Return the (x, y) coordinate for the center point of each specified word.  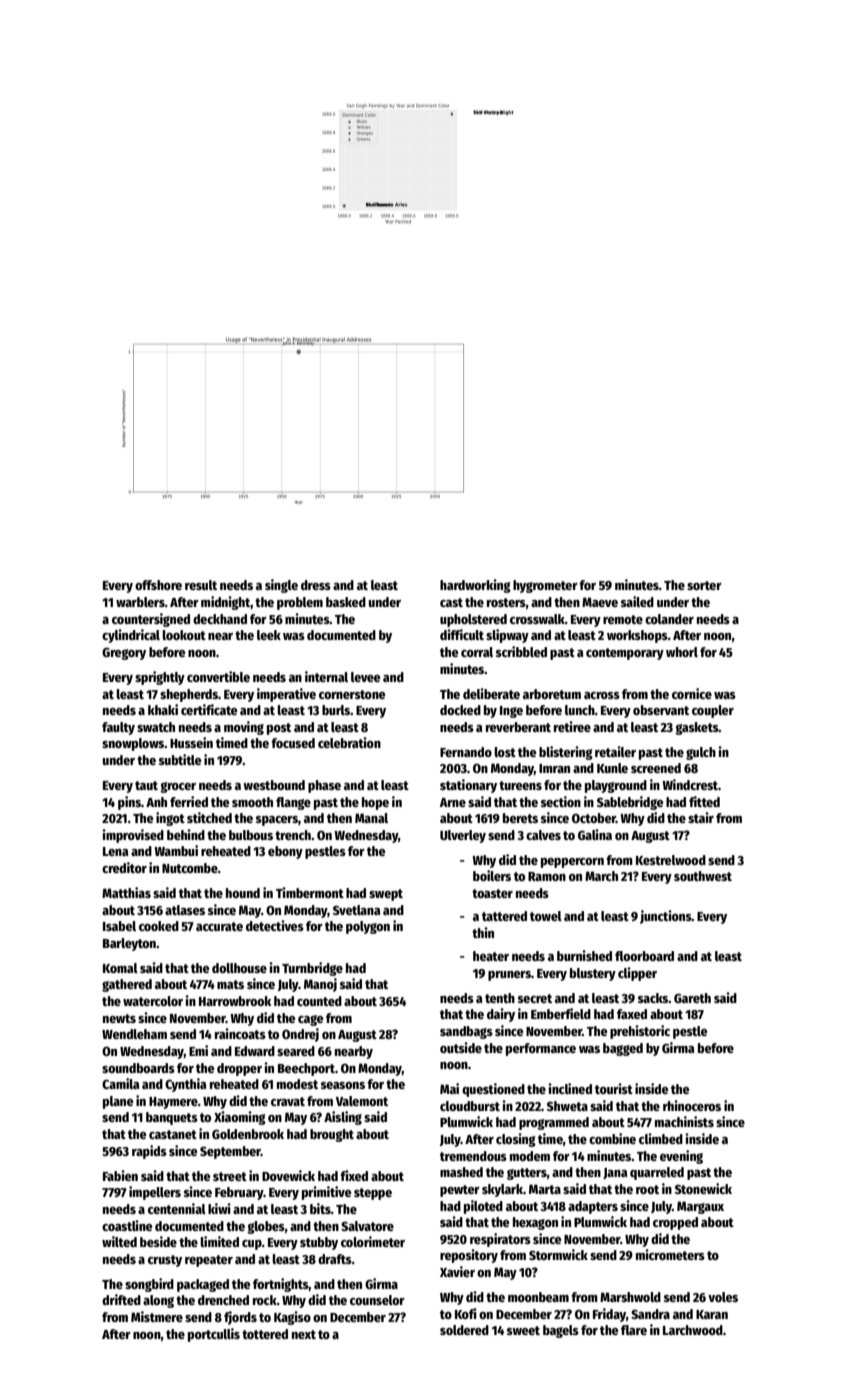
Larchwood (693, 1330)
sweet (523, 1330)
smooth (252, 802)
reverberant (518, 727)
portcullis (214, 1335)
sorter (704, 585)
